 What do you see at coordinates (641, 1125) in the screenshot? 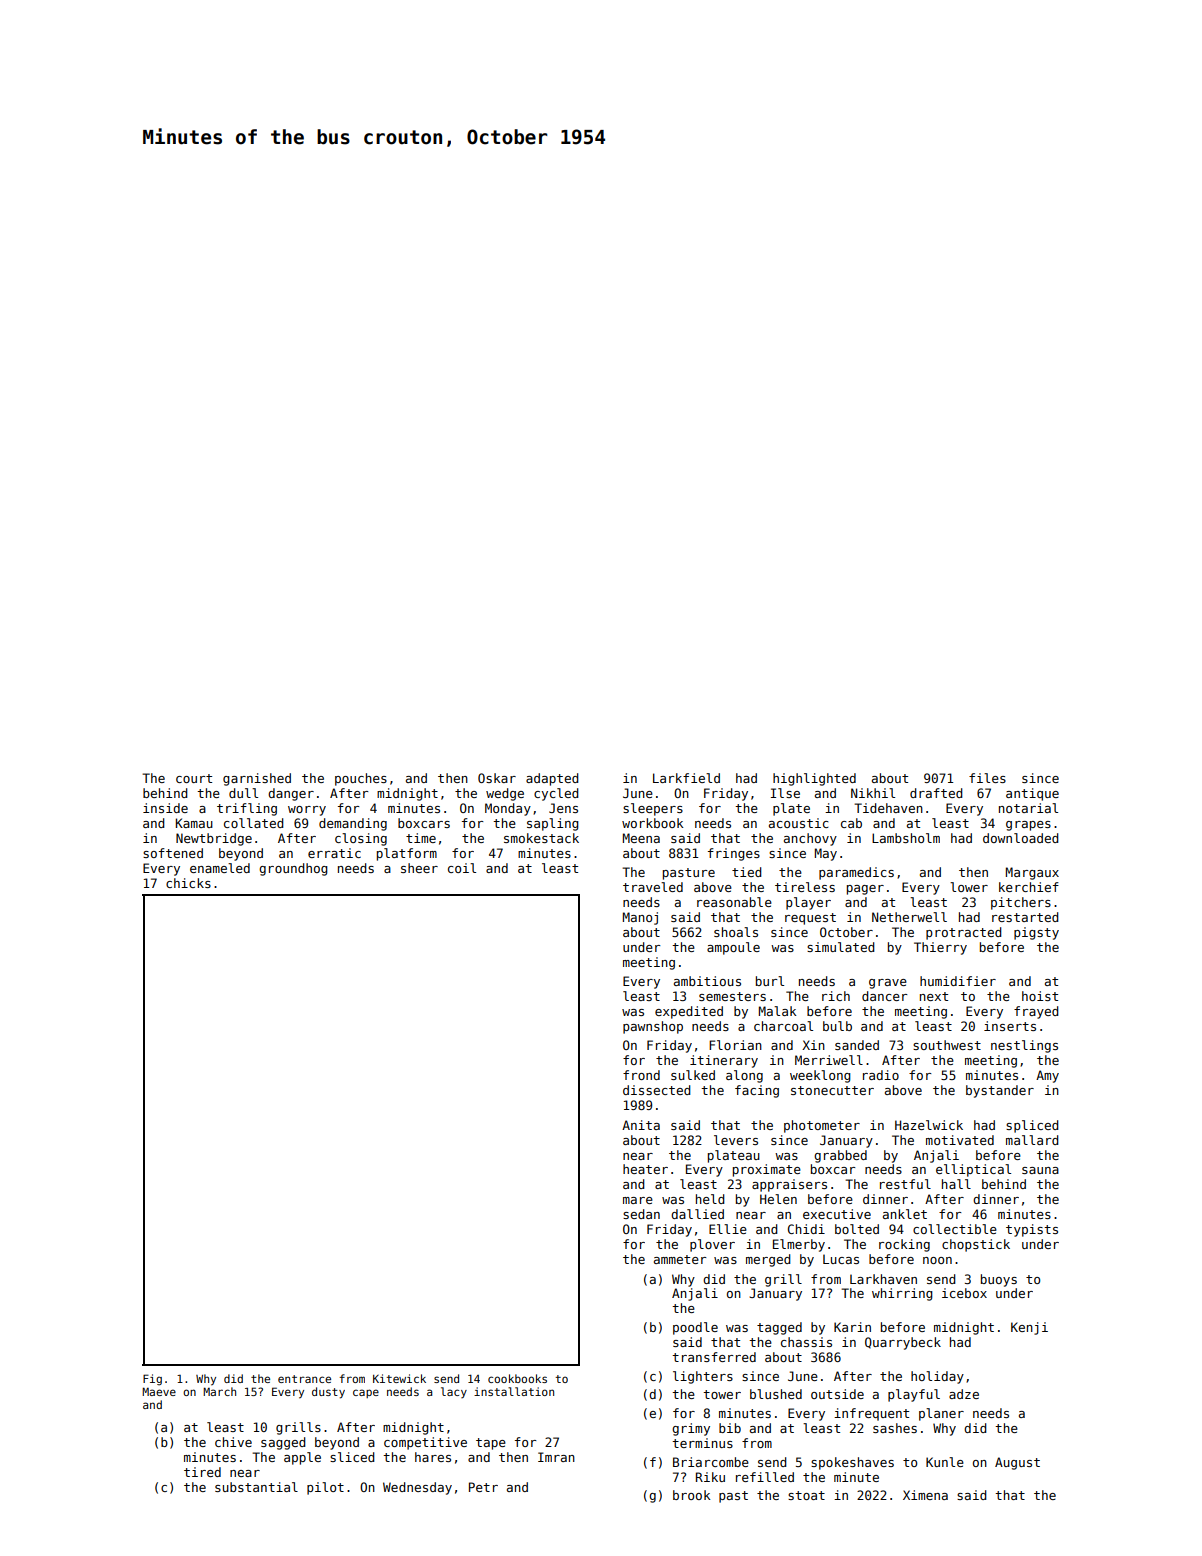
I see `Anita` at bounding box center [641, 1125].
